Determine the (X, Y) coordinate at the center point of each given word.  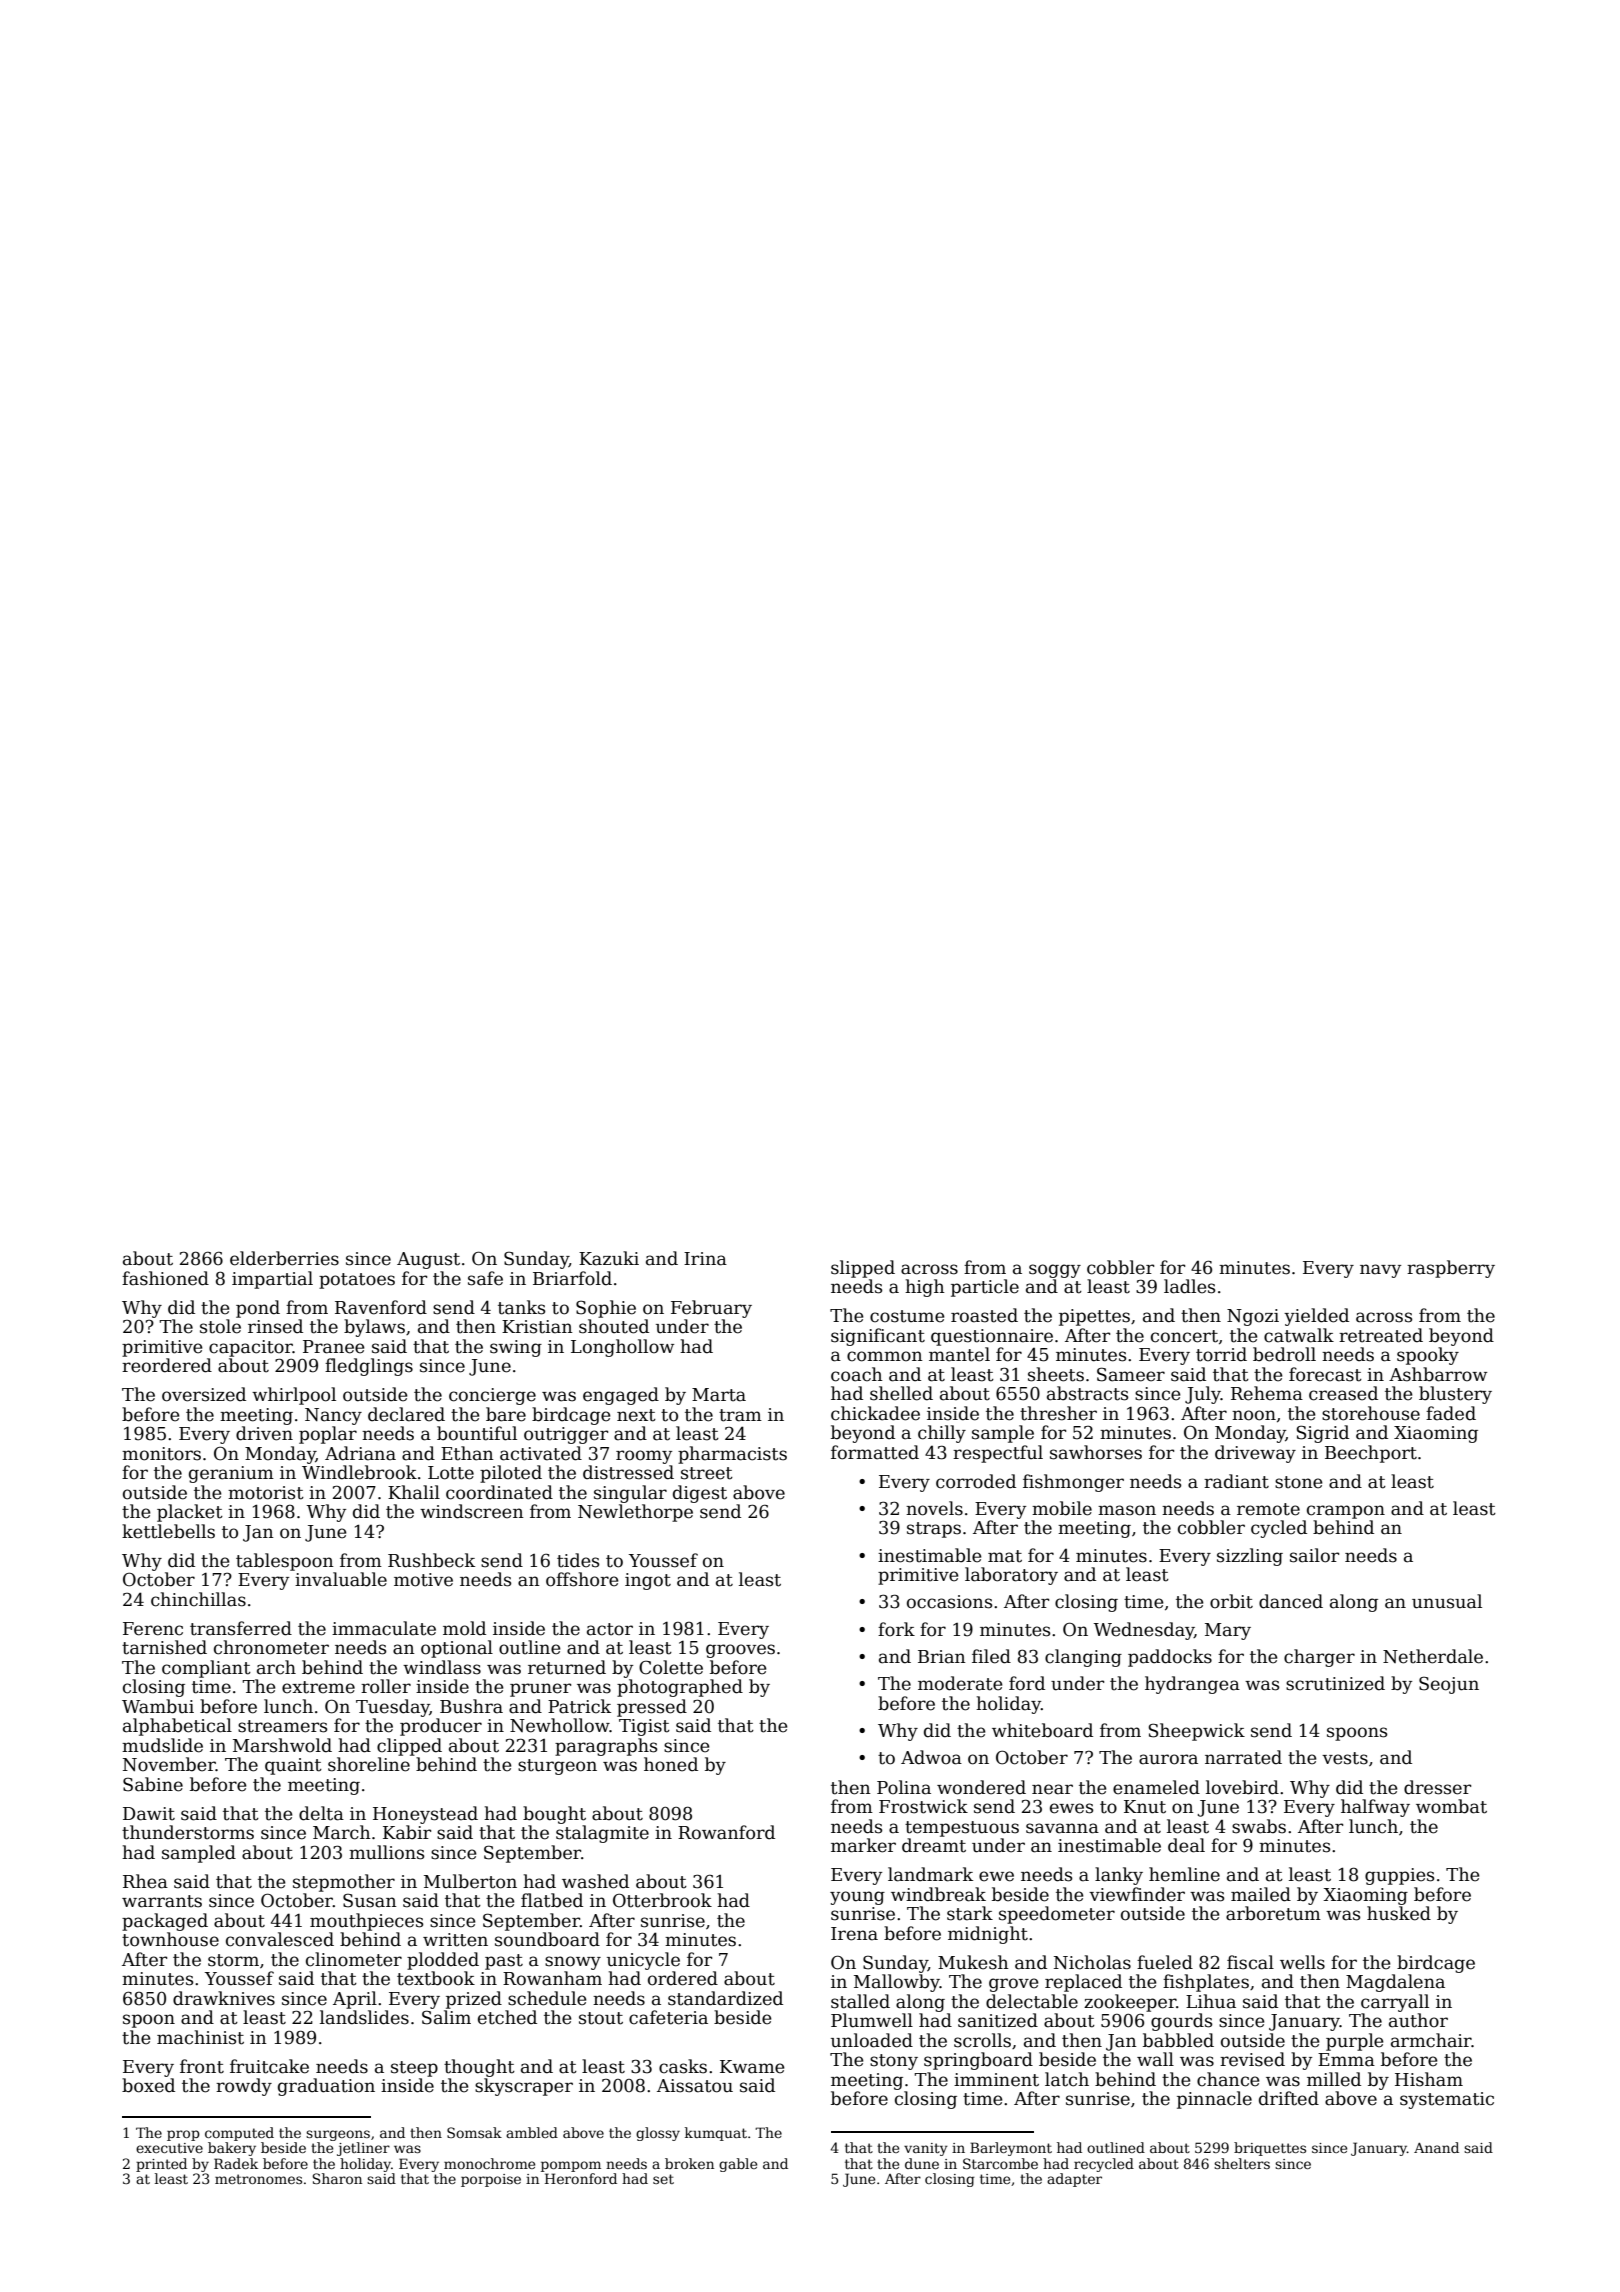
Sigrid (1322, 1434)
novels (934, 1508)
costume (907, 1316)
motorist (266, 1493)
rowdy (244, 2087)
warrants (162, 1901)
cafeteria (668, 2017)
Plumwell (872, 2020)
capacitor (251, 1348)
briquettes (1270, 2149)
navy (1380, 1271)
